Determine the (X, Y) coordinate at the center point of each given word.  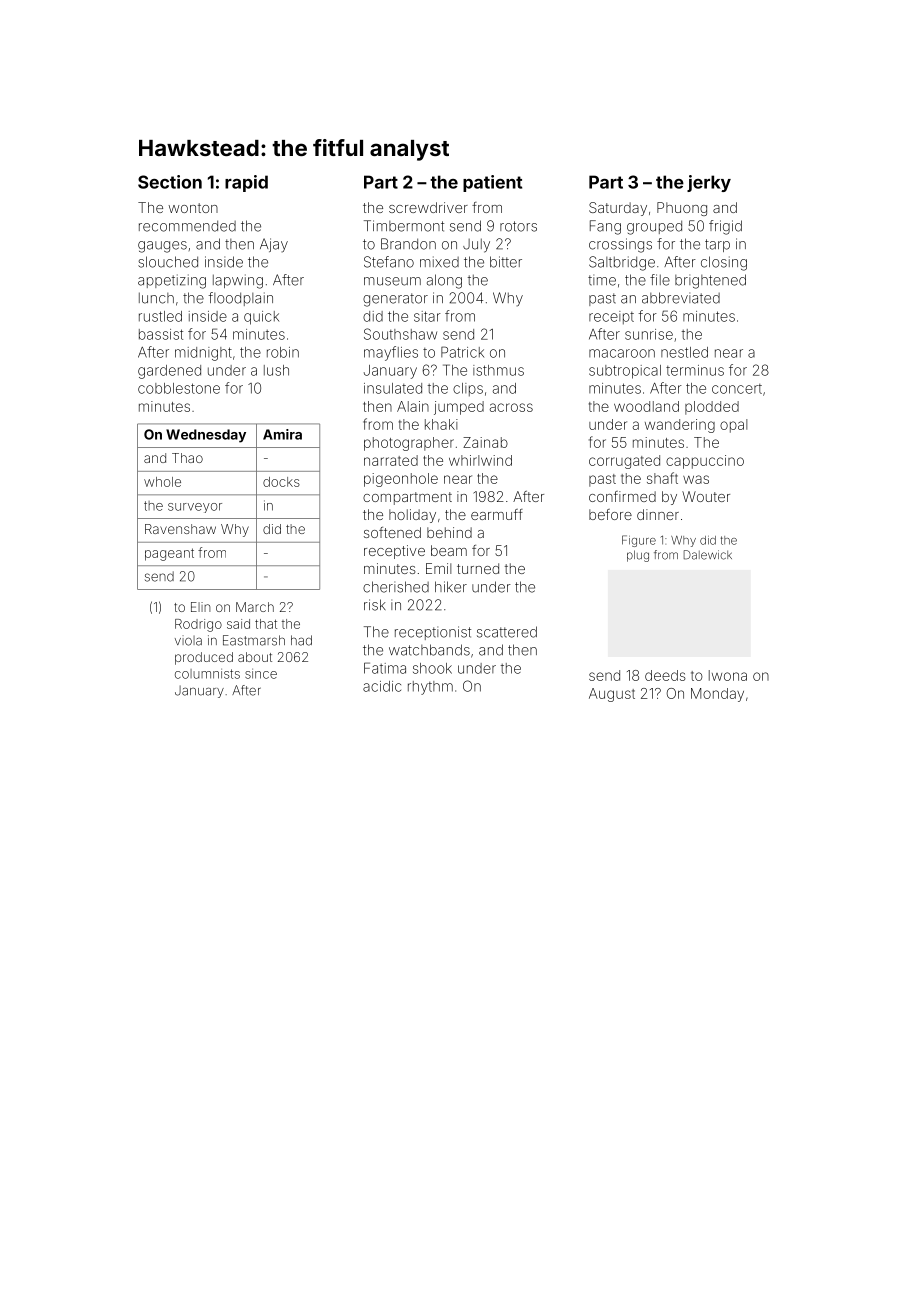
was (696, 479)
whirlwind (480, 460)
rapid (246, 183)
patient (492, 183)
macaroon (622, 353)
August (612, 695)
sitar (427, 316)
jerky (709, 183)
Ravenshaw (180, 529)
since (261, 674)
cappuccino (705, 462)
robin (283, 352)
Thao (187, 458)
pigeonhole (401, 480)
